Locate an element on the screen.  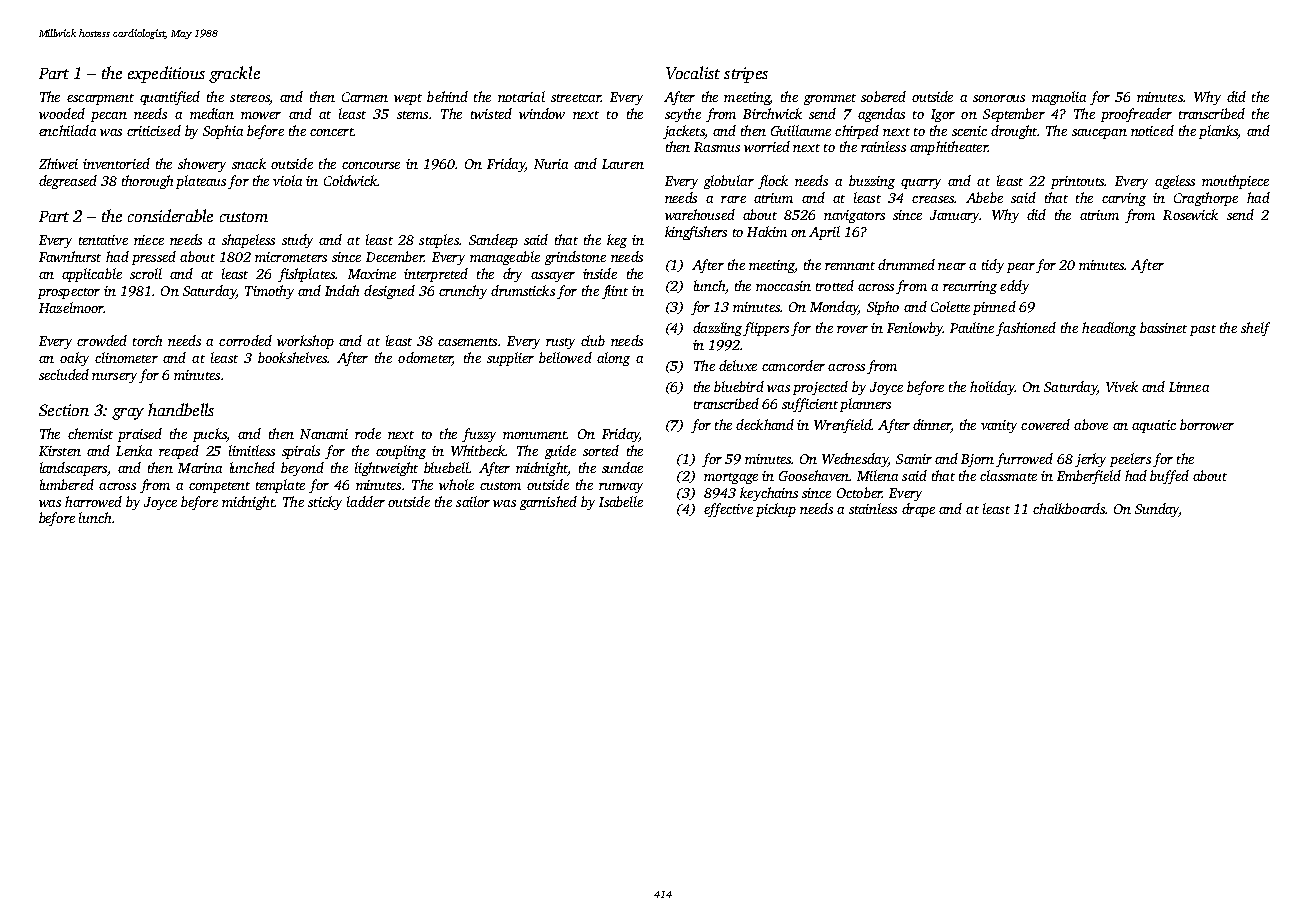
vanity is located at coordinates (999, 426).
